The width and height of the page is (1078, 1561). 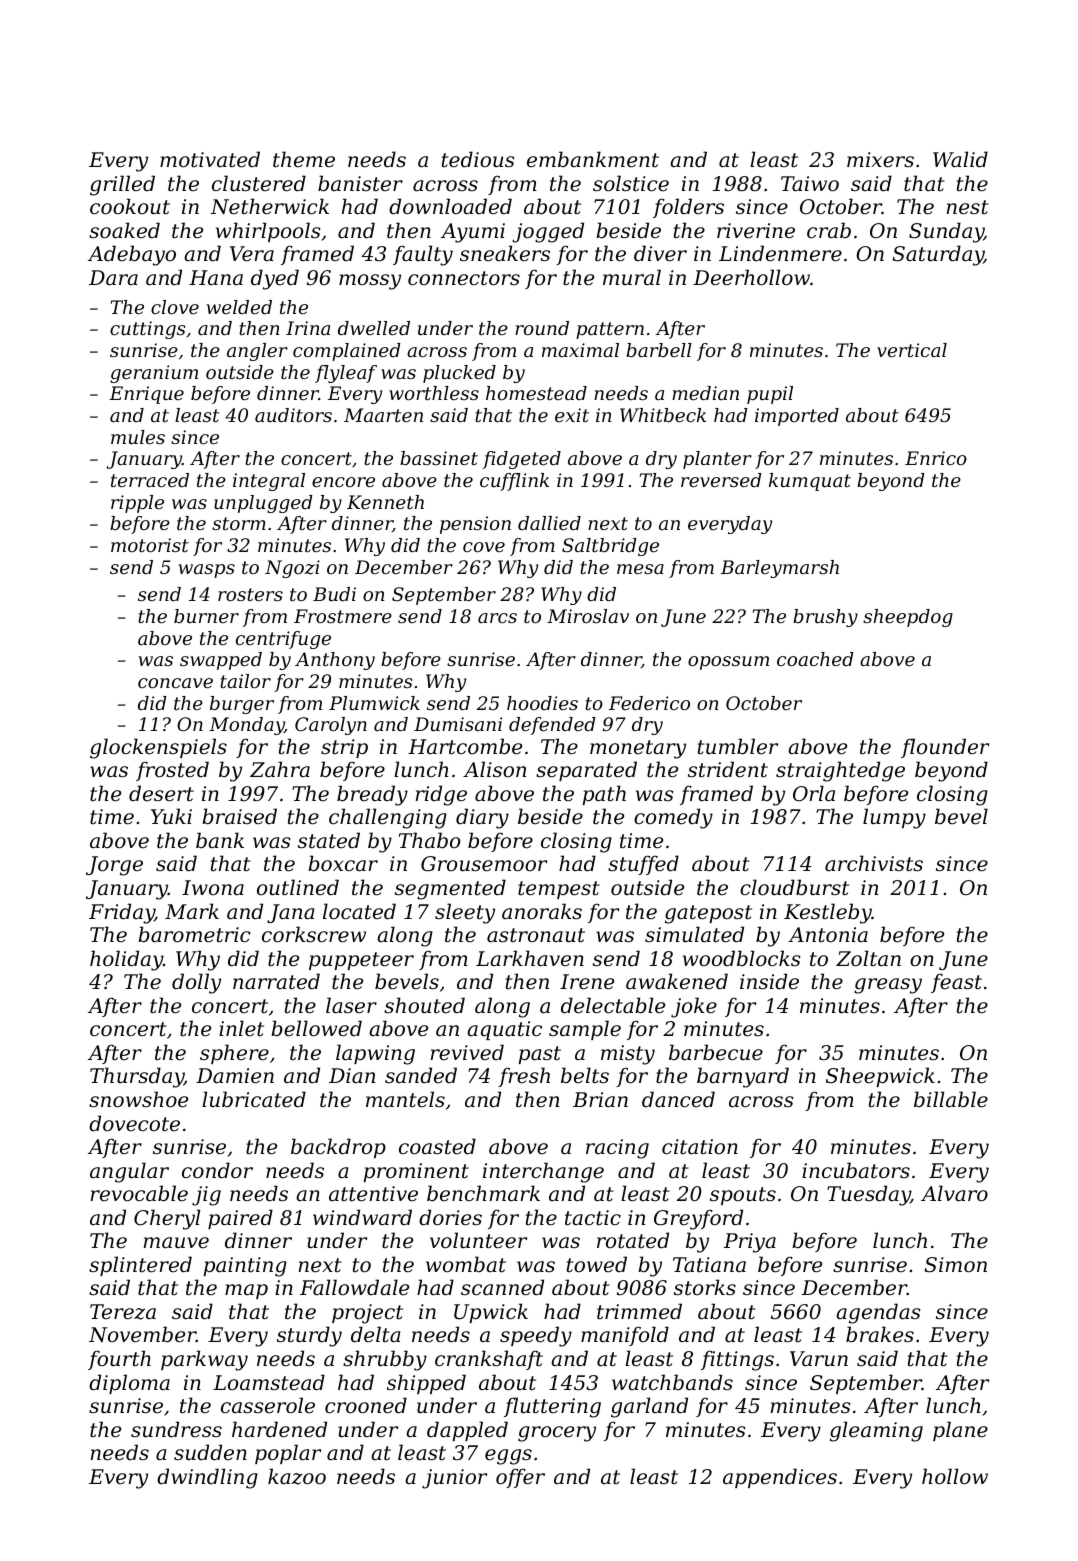 What do you see at coordinates (137, 504) in the page?
I see `ripple` at bounding box center [137, 504].
